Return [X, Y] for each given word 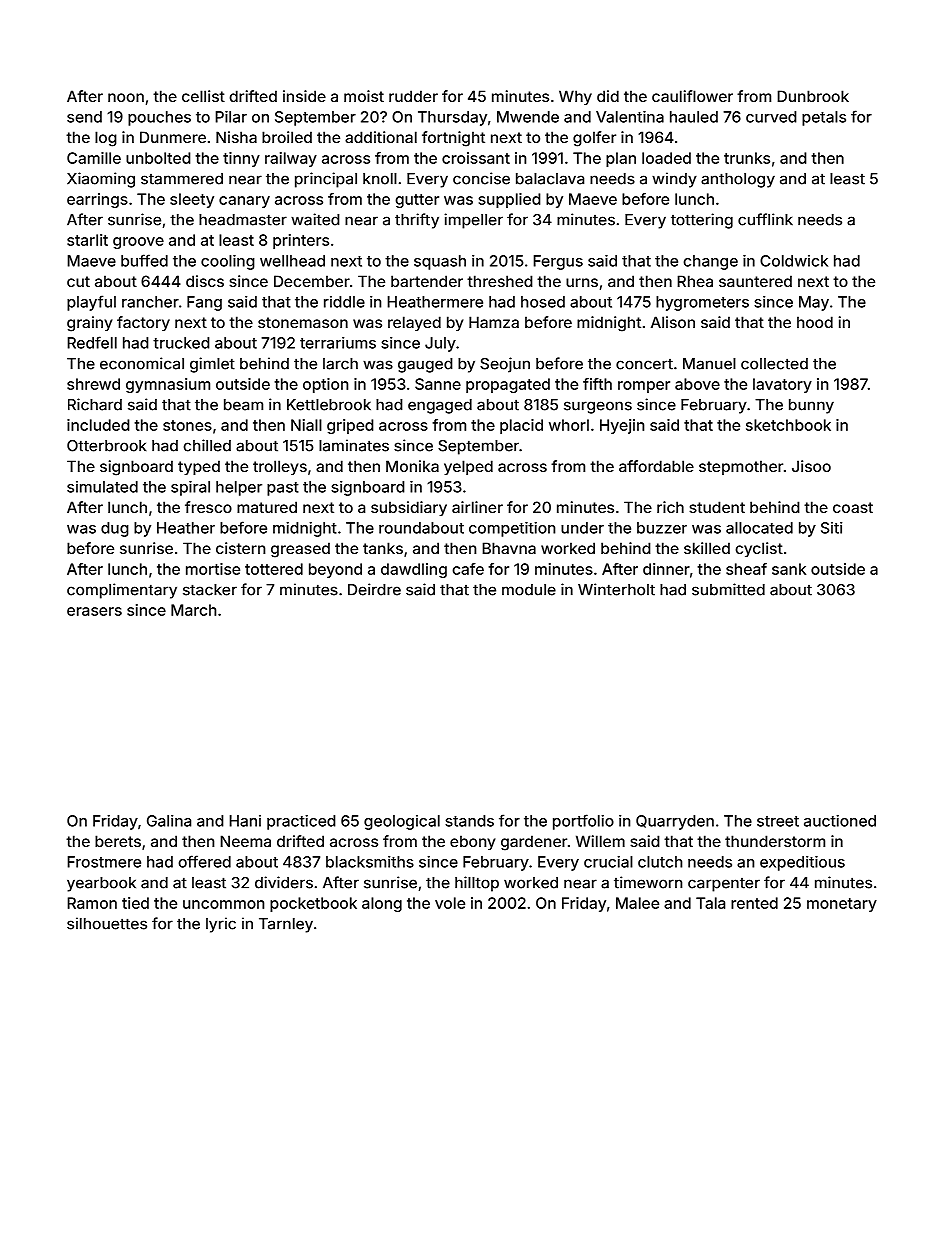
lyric [221, 925]
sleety [192, 200]
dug [115, 529]
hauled [694, 117]
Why [575, 97]
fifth [597, 384]
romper [644, 387]
